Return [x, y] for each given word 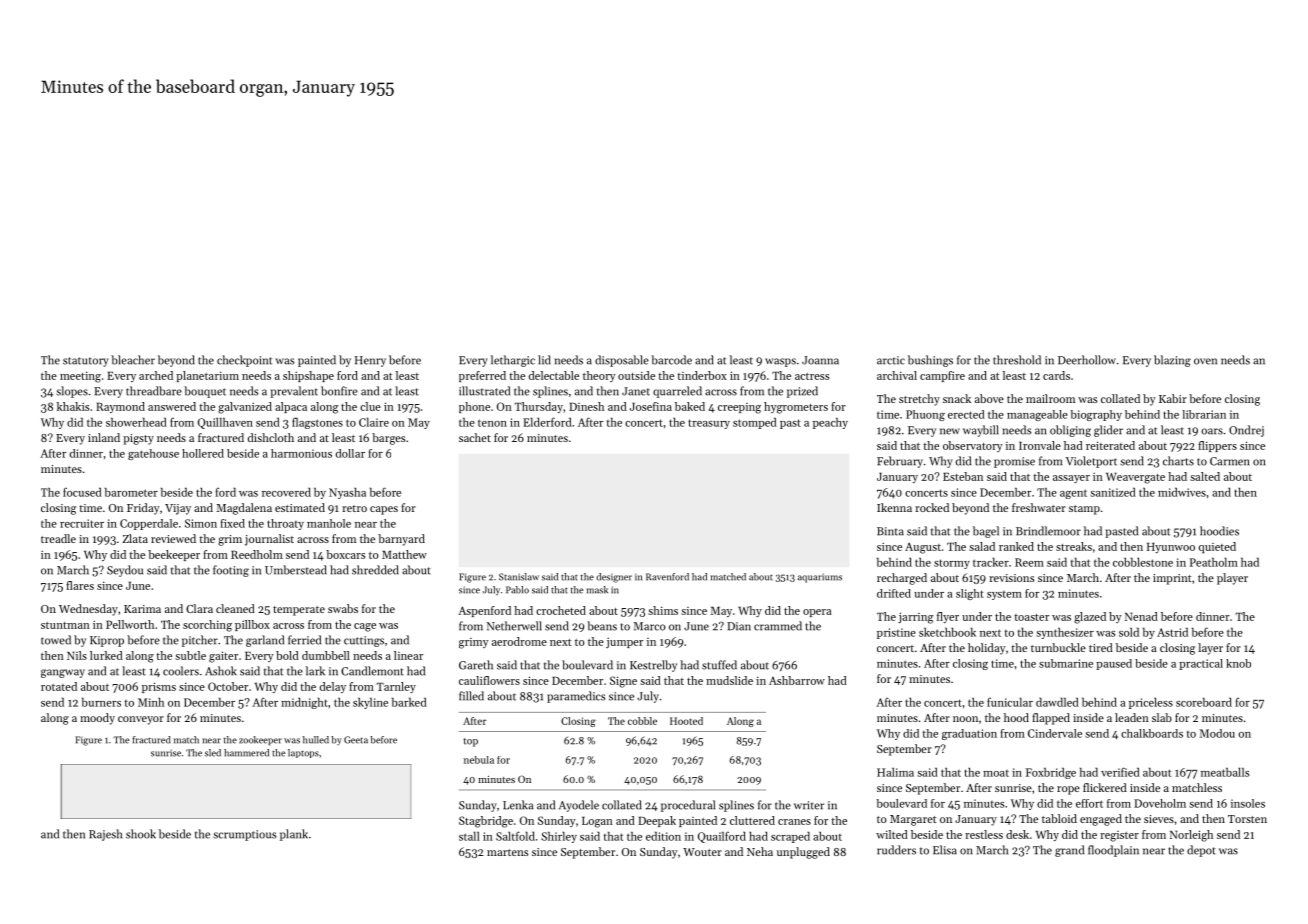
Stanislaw [519, 577]
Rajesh [105, 835]
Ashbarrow [797, 680]
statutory [86, 362]
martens [508, 852]
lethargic [513, 361]
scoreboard [1204, 702]
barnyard [401, 540]
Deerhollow [1087, 360]
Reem [1029, 562]
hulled [316, 740]
